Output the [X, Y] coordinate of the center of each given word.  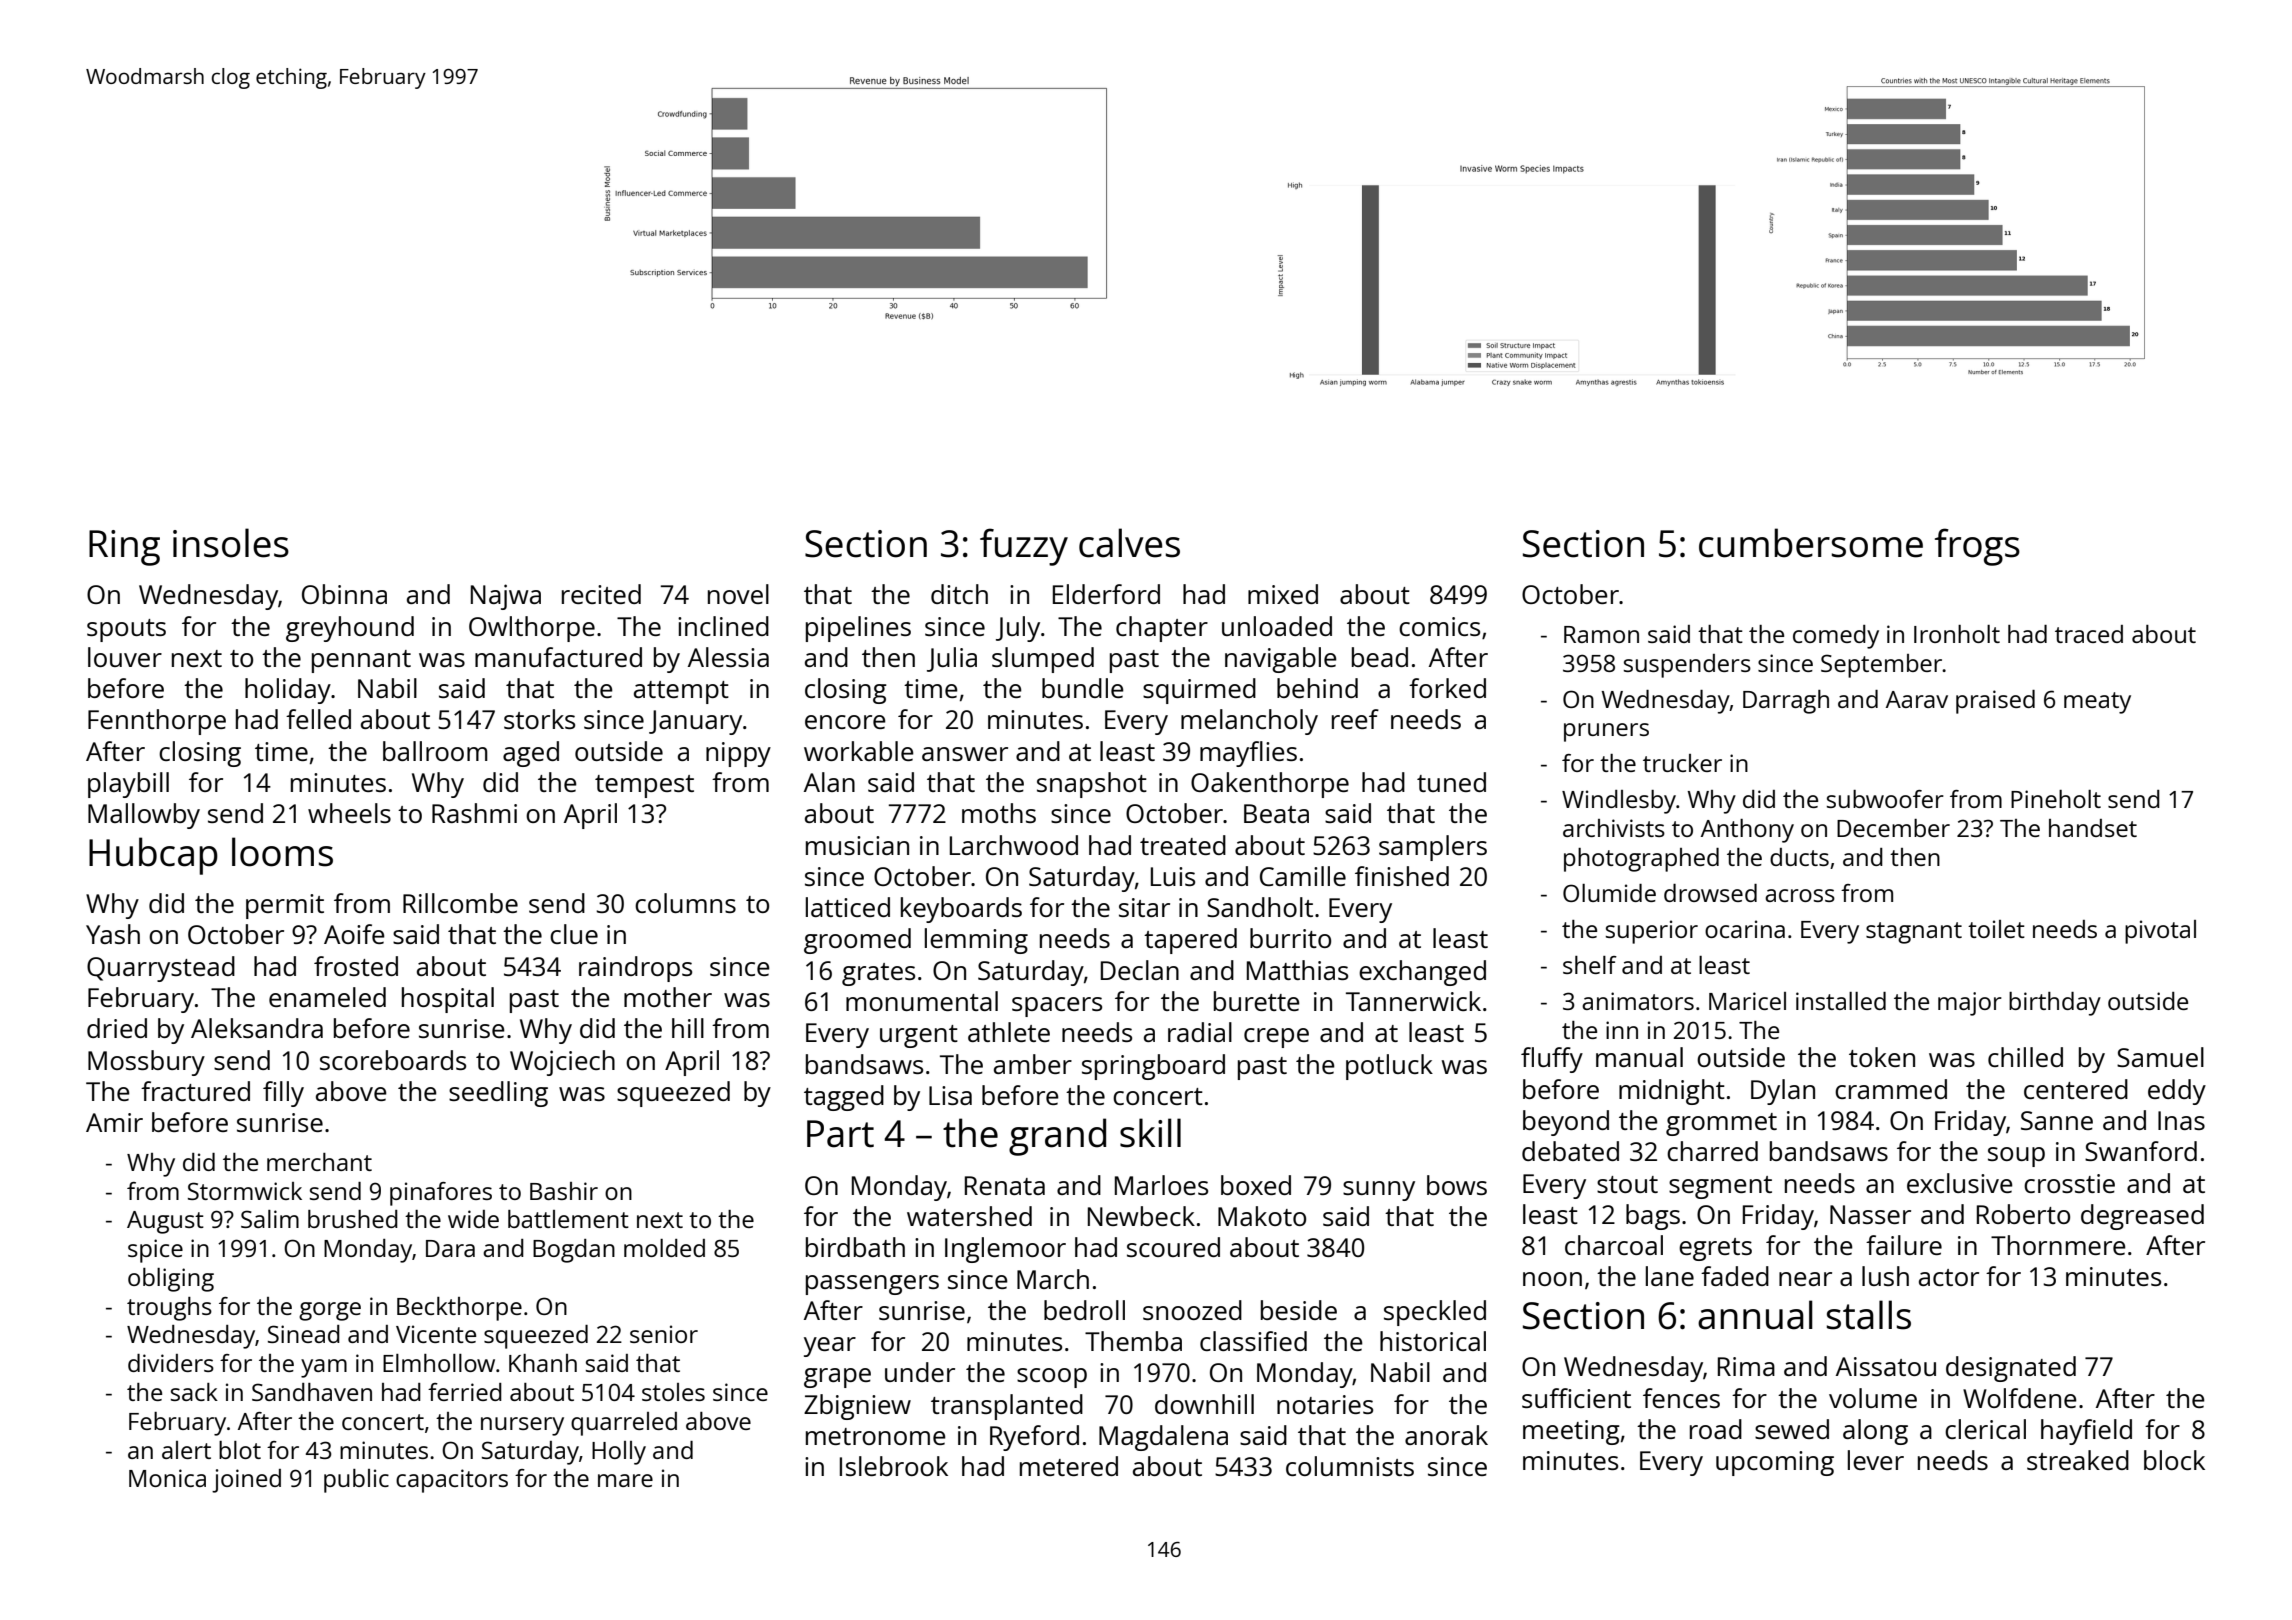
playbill [128, 785]
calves [1129, 543]
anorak [1446, 1435]
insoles [231, 543]
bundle [1083, 688]
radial [1200, 1032]
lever [1876, 1460]
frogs [1977, 547]
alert [186, 1450]
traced [2089, 634]
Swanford [2141, 1151]
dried [117, 1028]
